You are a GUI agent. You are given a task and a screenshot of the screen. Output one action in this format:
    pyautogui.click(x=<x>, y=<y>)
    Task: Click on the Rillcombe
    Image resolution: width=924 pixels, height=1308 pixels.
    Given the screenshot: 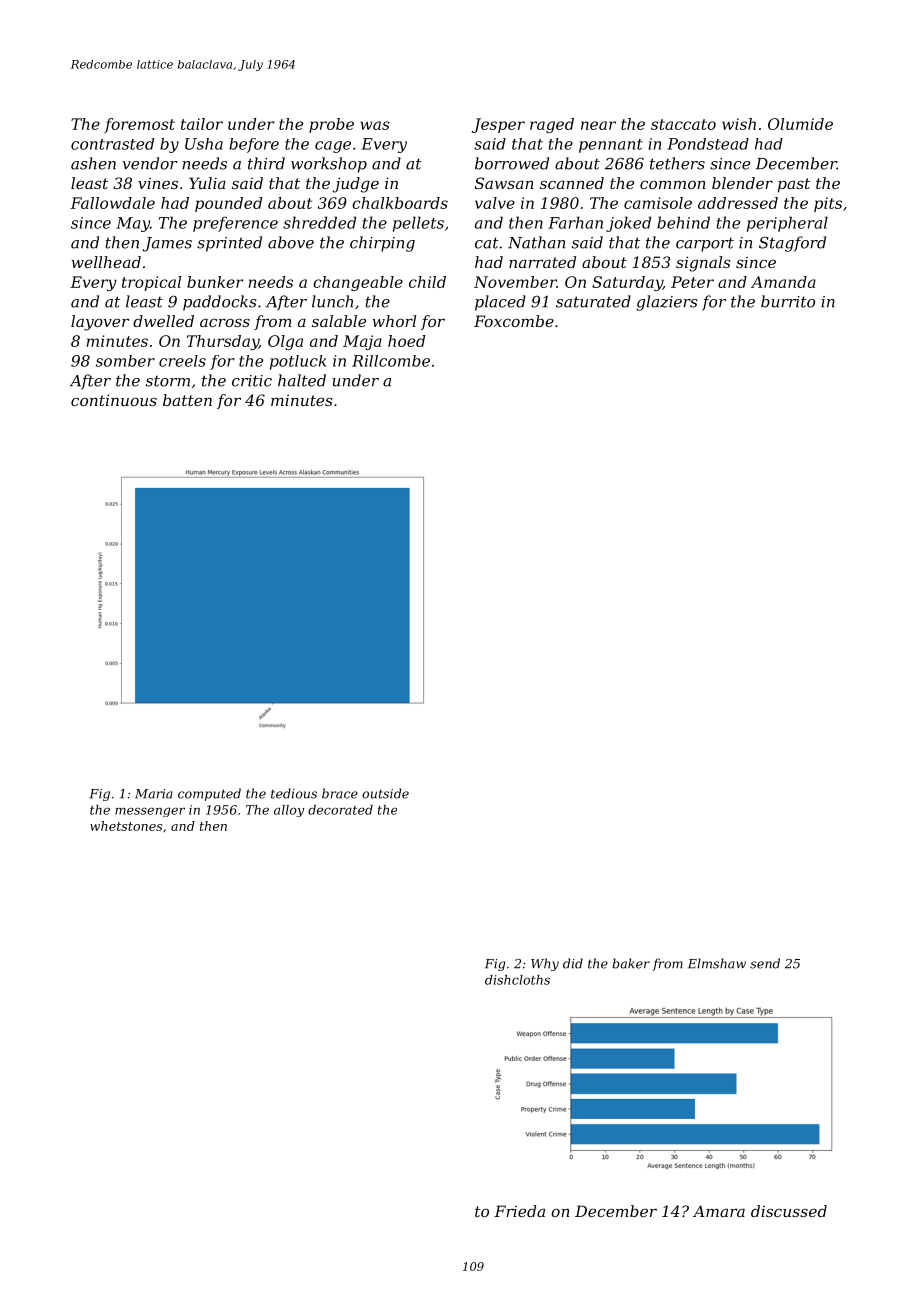 What is the action you would take?
    pyautogui.click(x=391, y=361)
